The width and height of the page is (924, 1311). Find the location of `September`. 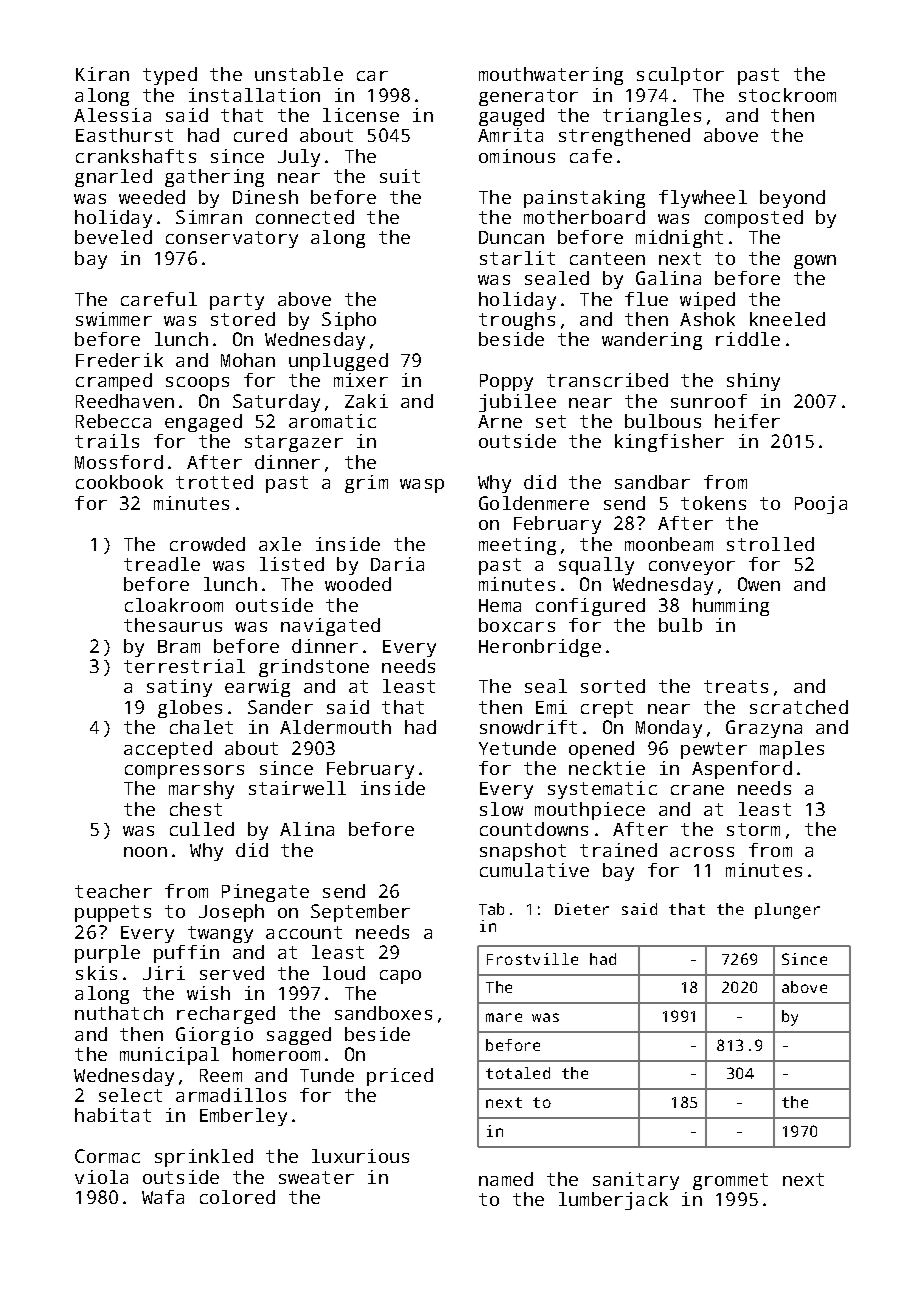

September is located at coordinates (360, 913).
